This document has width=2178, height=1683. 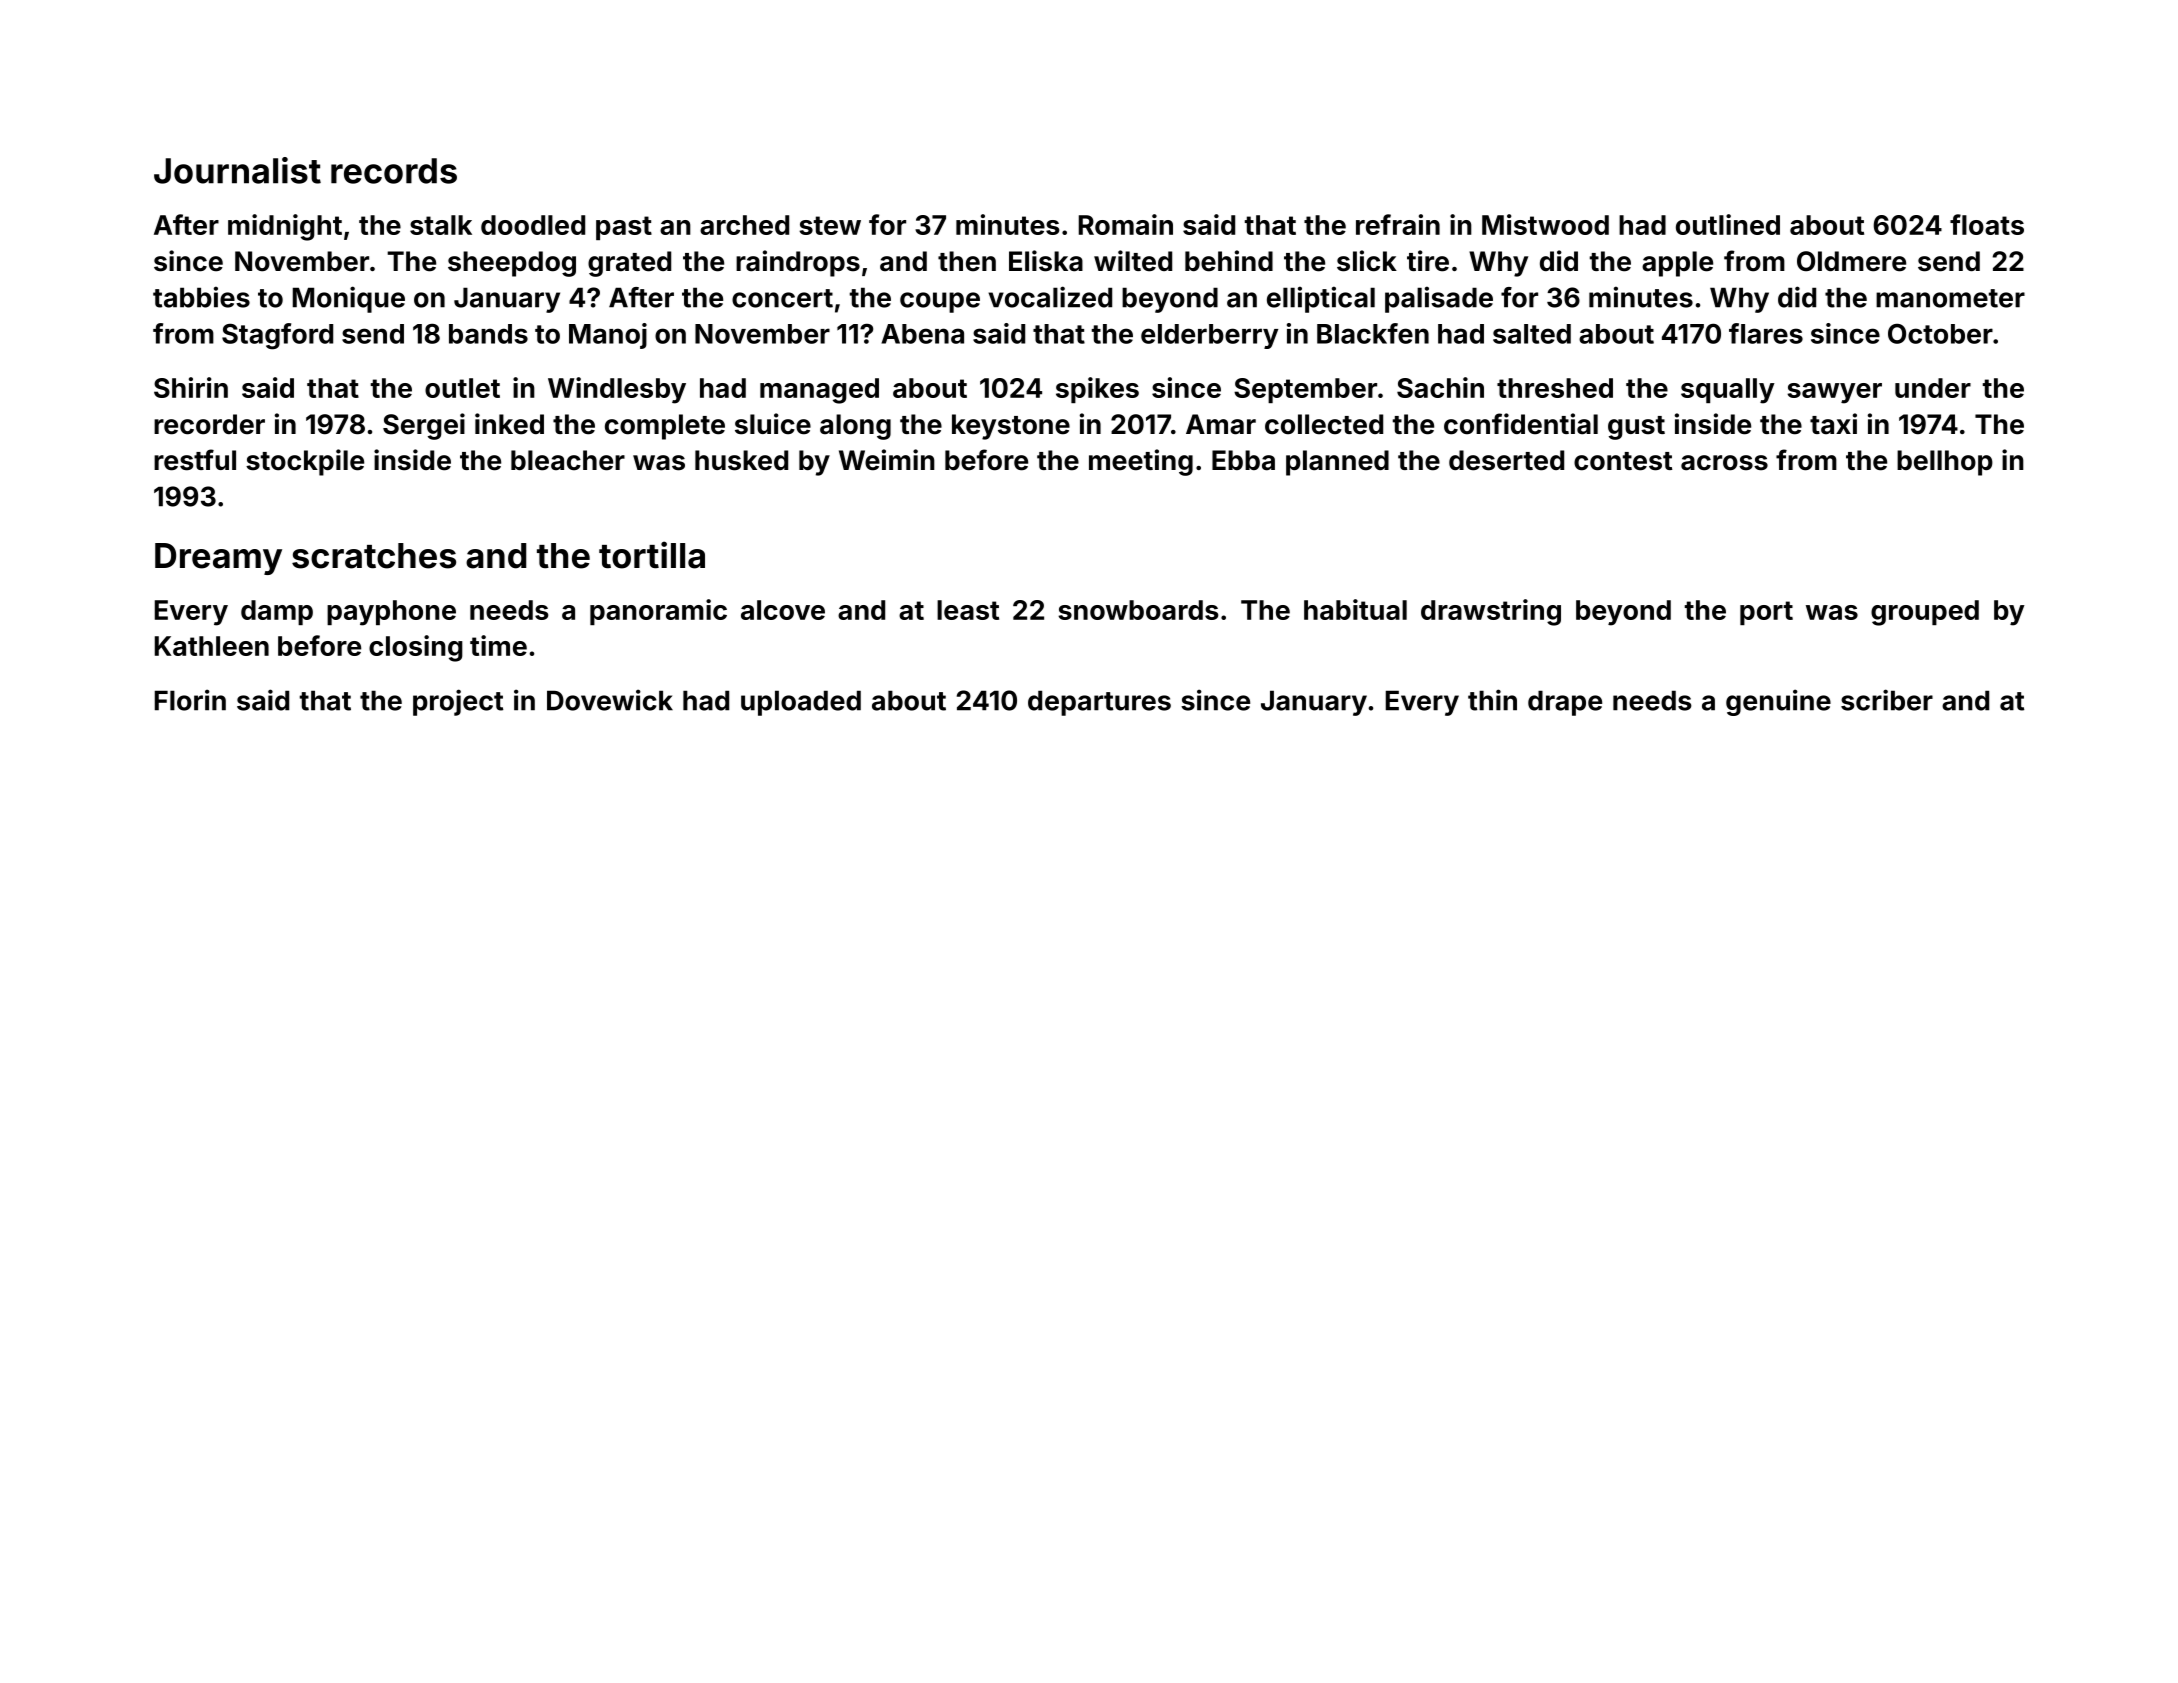 What do you see at coordinates (285, 227) in the document?
I see `midnight` at bounding box center [285, 227].
